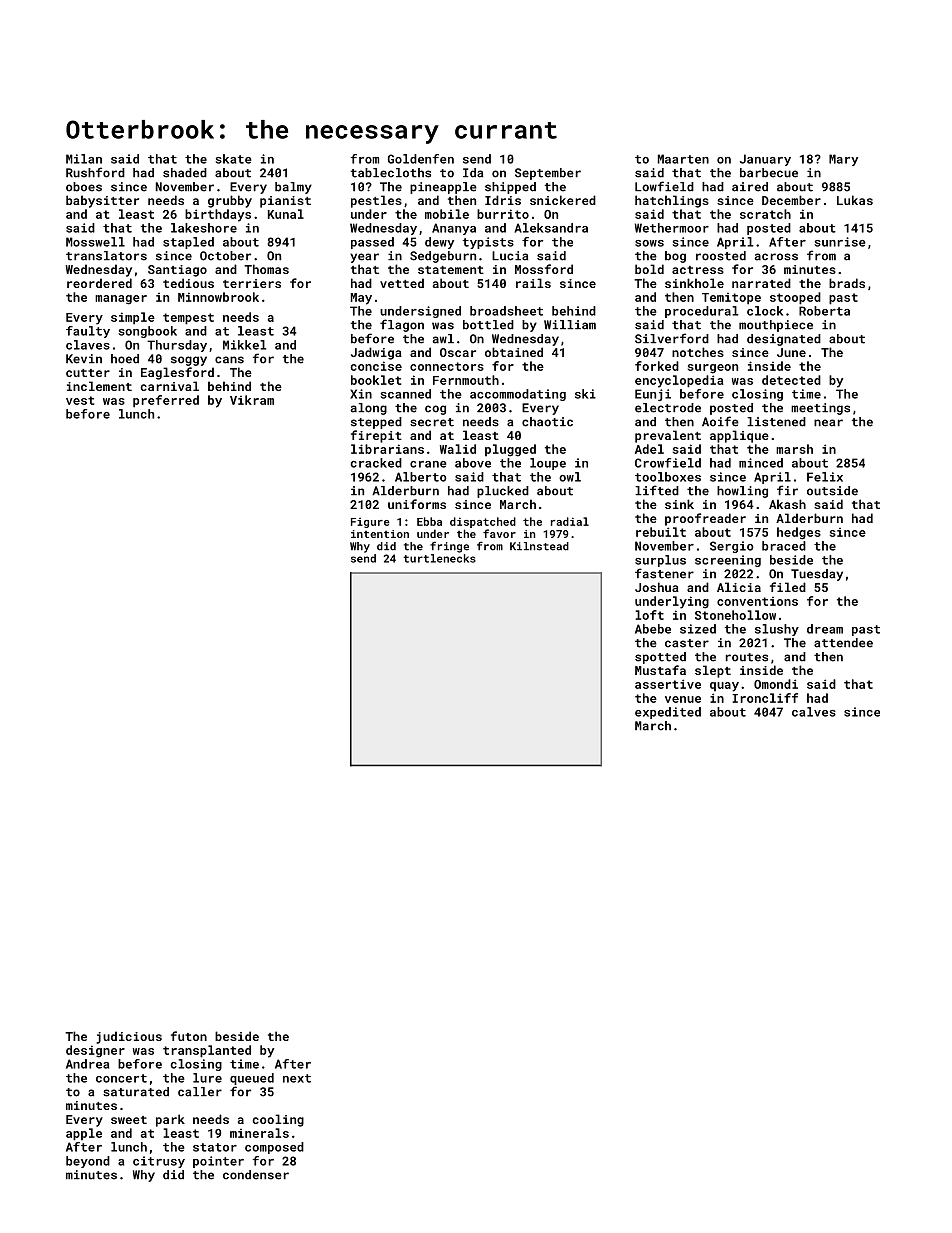 The width and height of the page is (952, 1233). I want to click on braced, so click(784, 546).
